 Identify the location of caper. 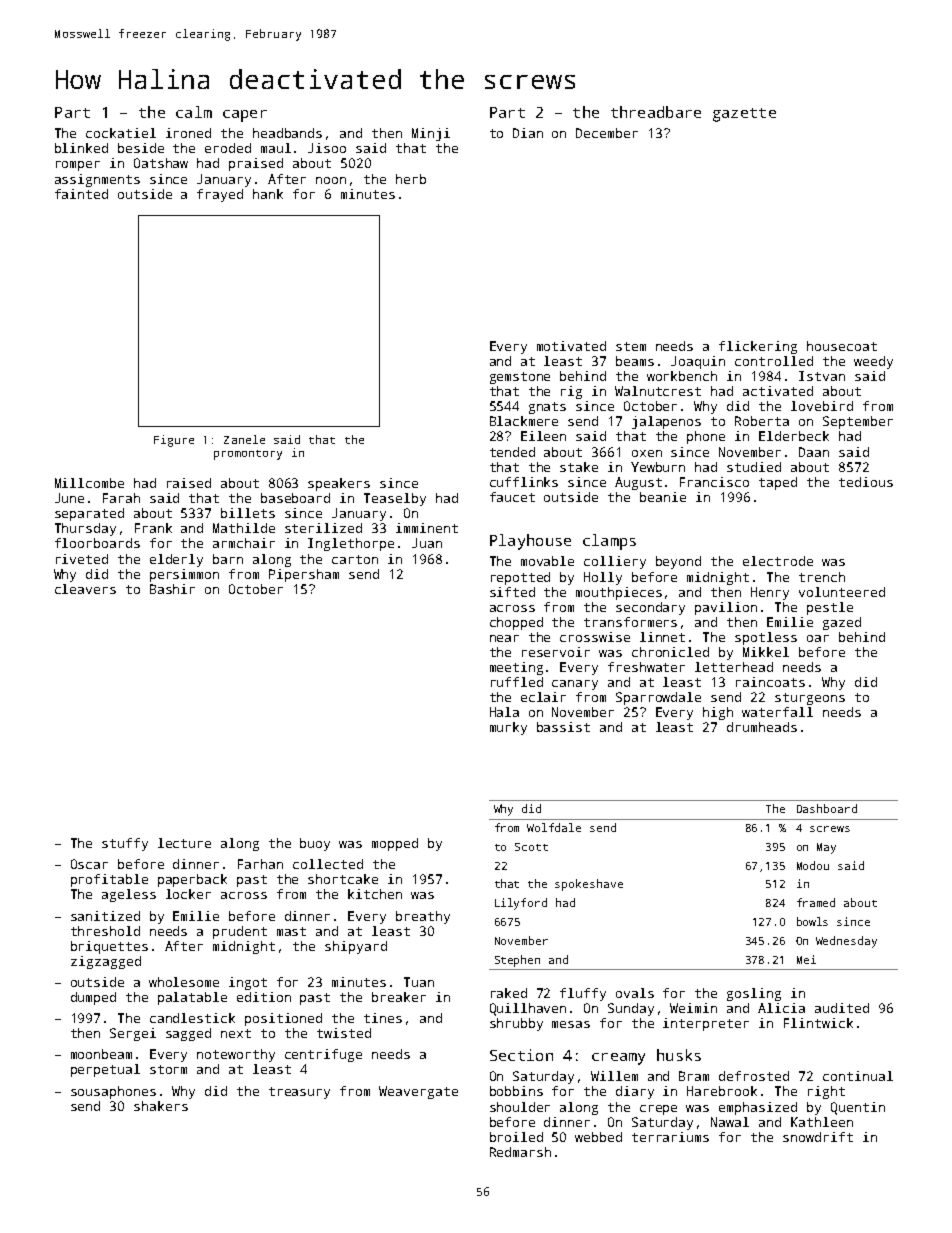
(245, 116).
